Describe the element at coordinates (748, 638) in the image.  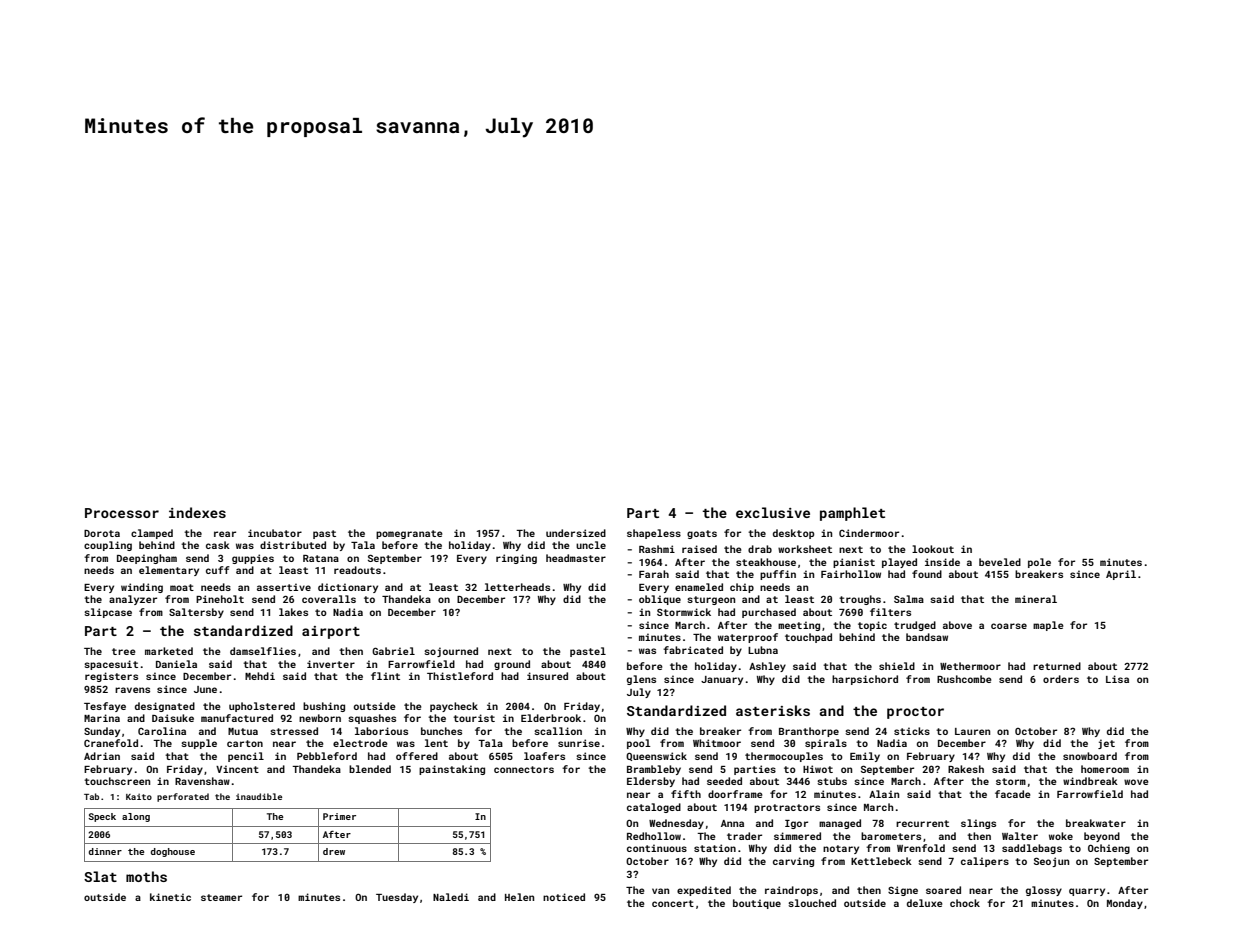
I see `waterproof` at that location.
